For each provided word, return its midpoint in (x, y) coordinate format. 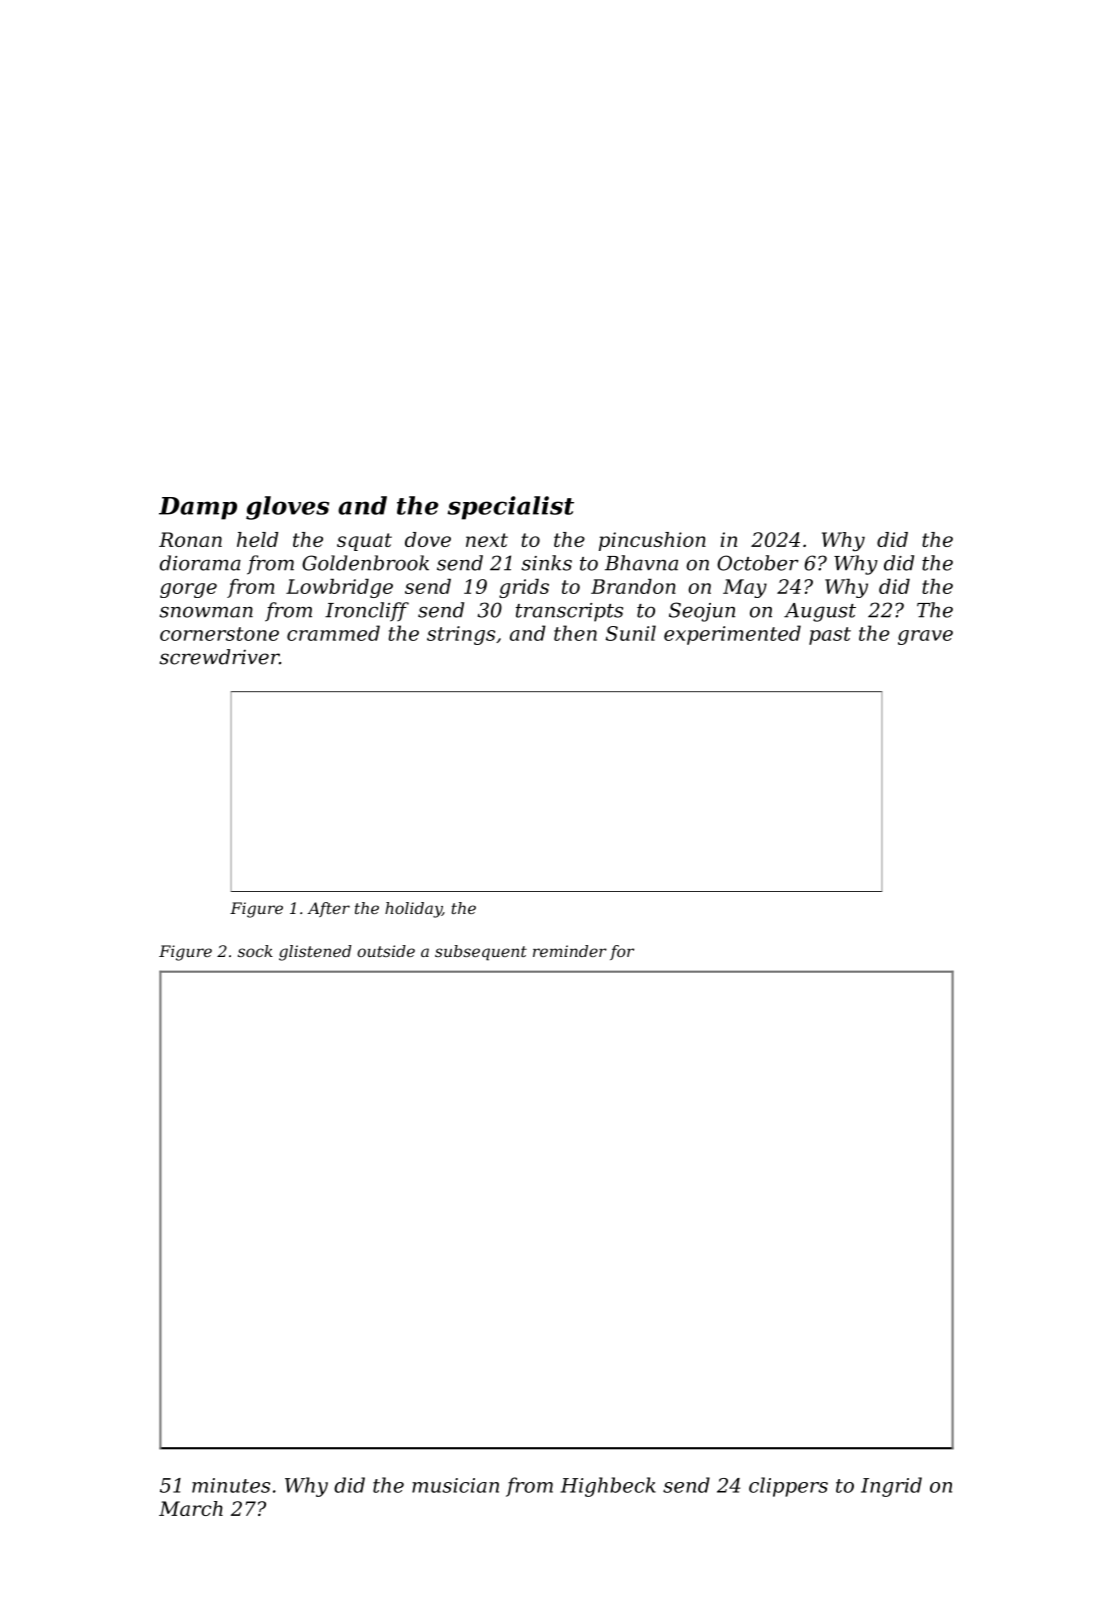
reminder (570, 951)
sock (255, 951)
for (622, 952)
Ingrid (891, 1487)
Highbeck (608, 1487)
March (191, 1508)
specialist (510, 508)
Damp (198, 508)
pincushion (652, 541)
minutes (231, 1485)
